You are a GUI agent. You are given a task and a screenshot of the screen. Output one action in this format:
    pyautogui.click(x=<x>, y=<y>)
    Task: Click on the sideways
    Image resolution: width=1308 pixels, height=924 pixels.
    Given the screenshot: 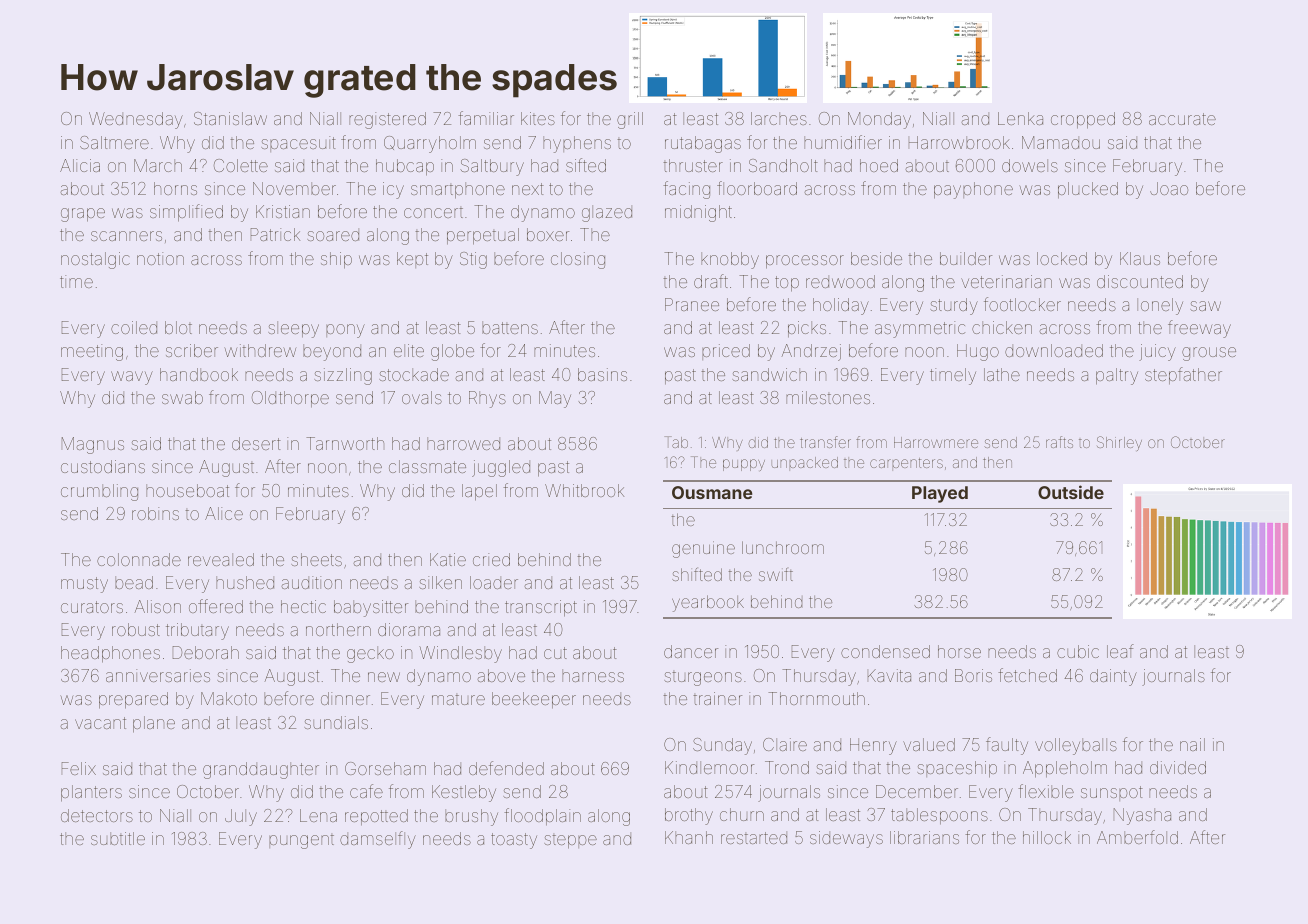 What is the action you would take?
    pyautogui.click(x=846, y=839)
